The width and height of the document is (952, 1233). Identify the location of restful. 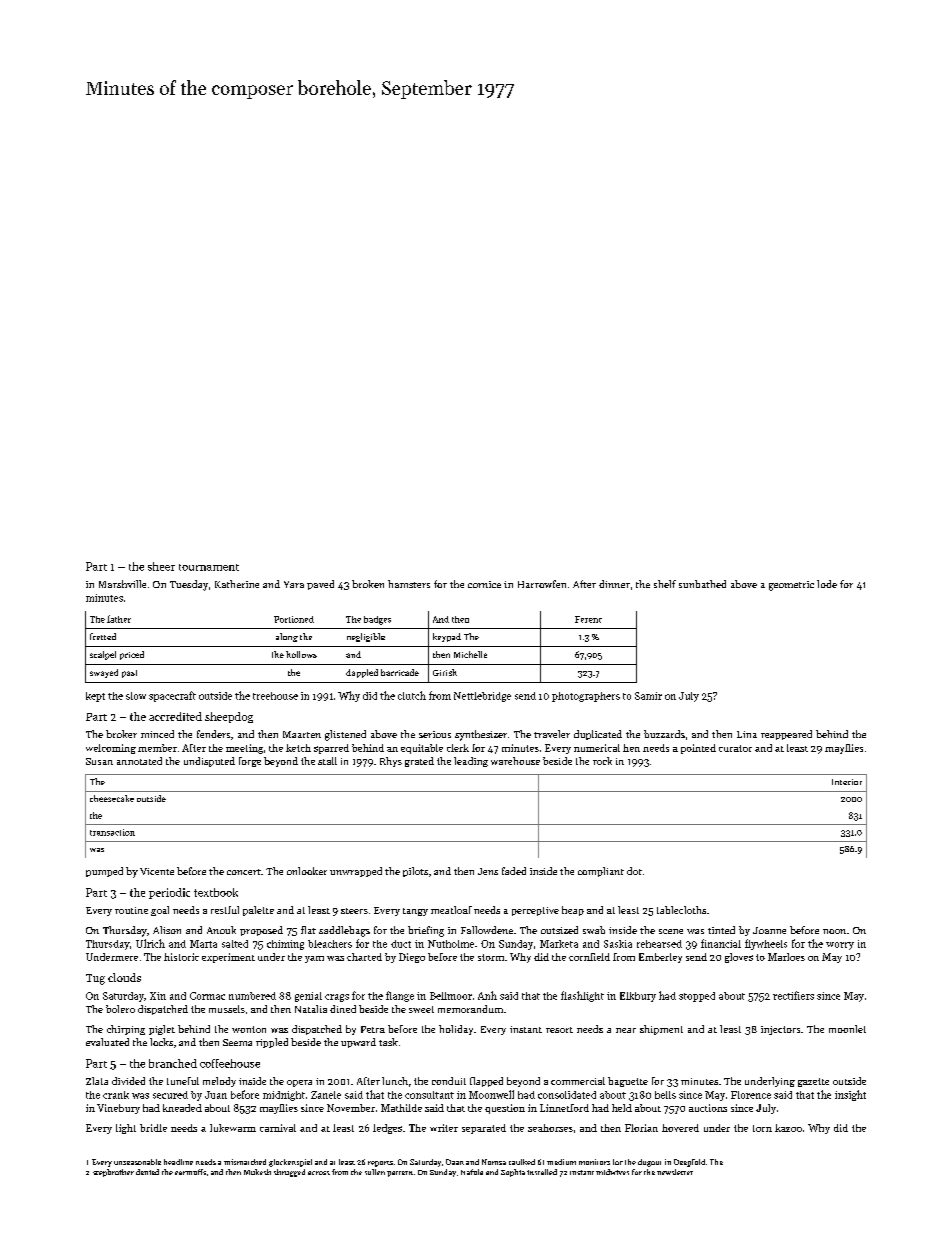
(225, 910).
